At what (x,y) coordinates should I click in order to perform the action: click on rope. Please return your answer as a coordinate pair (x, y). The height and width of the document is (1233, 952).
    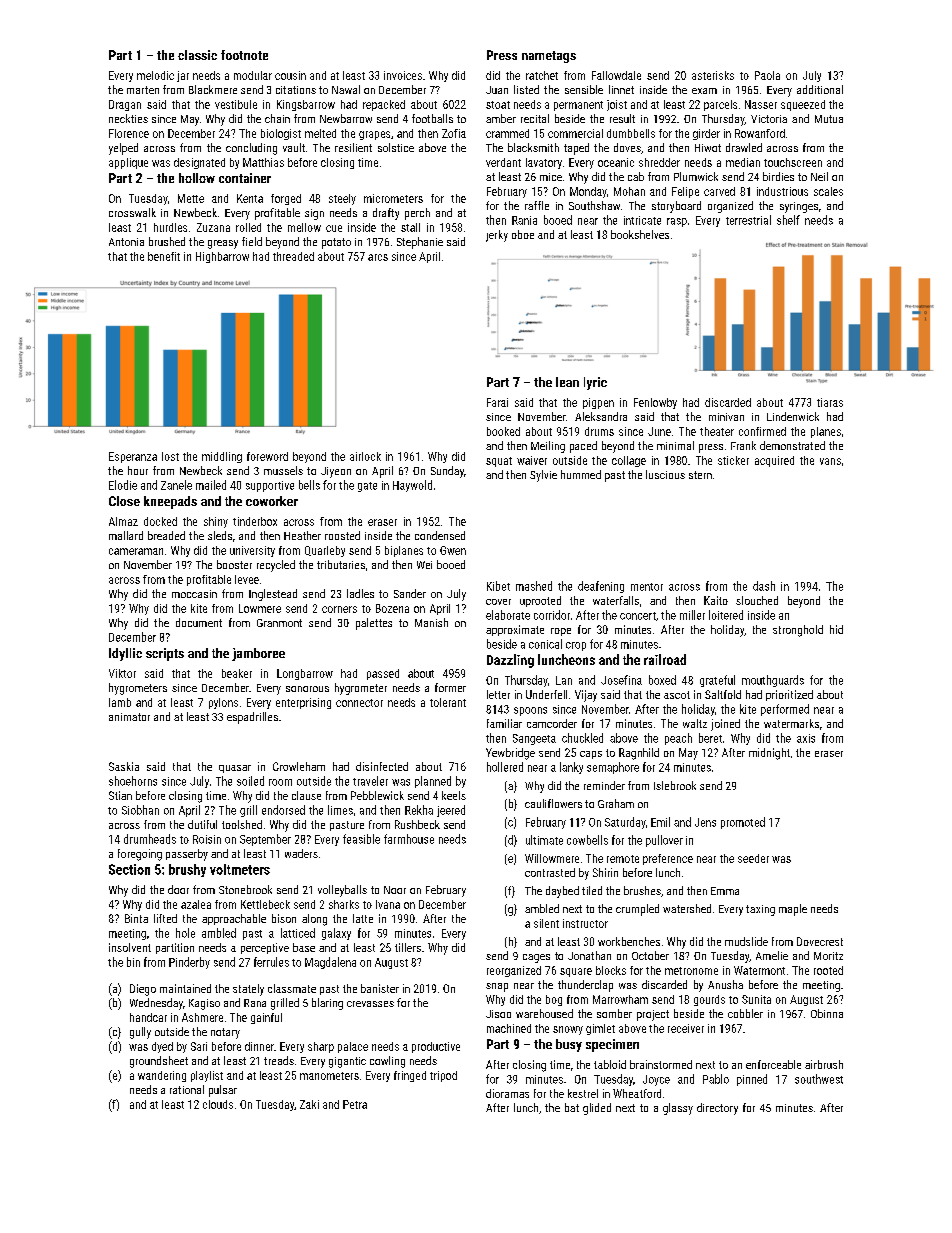
    Looking at the image, I should click on (561, 632).
